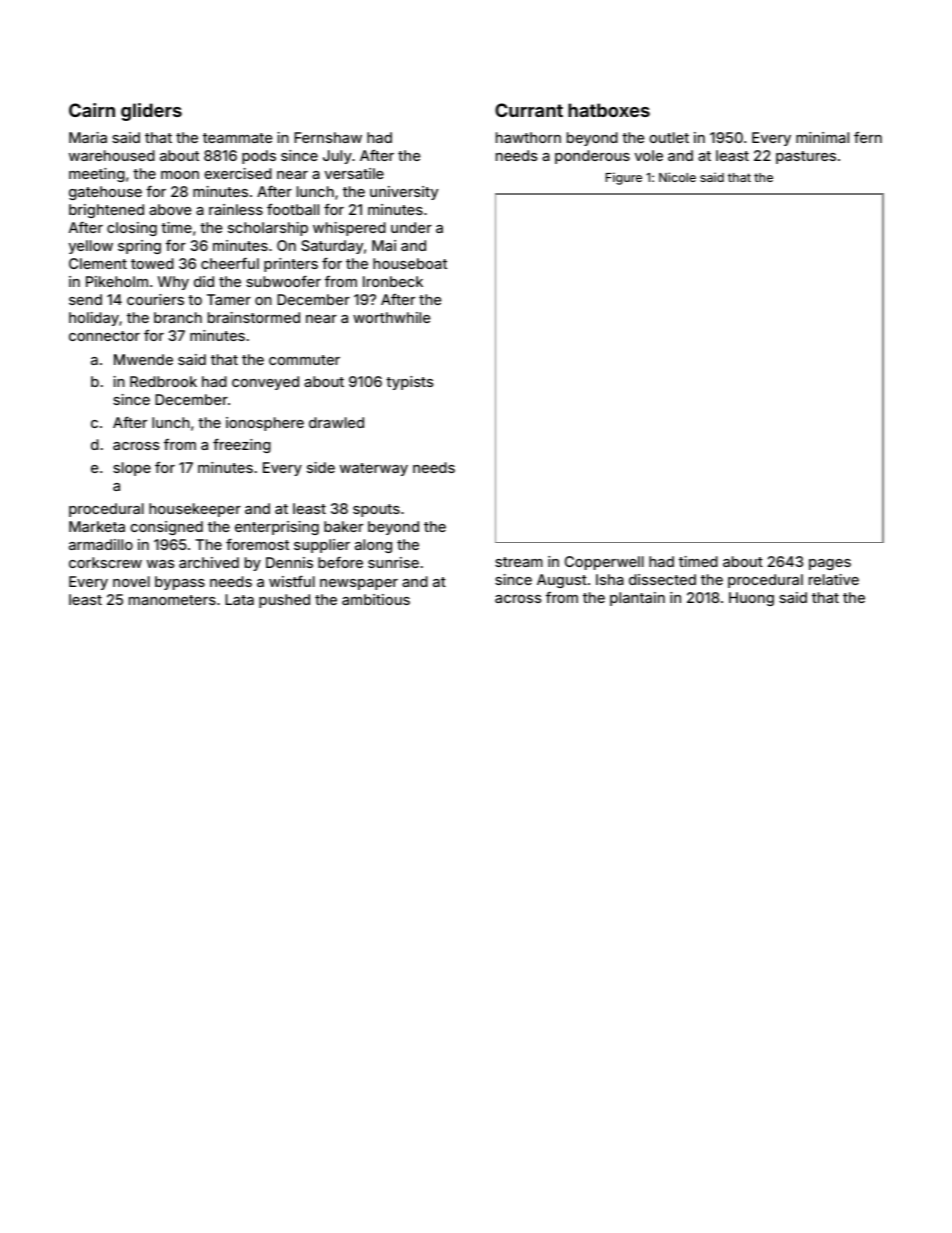  I want to click on houseboat, so click(410, 263).
